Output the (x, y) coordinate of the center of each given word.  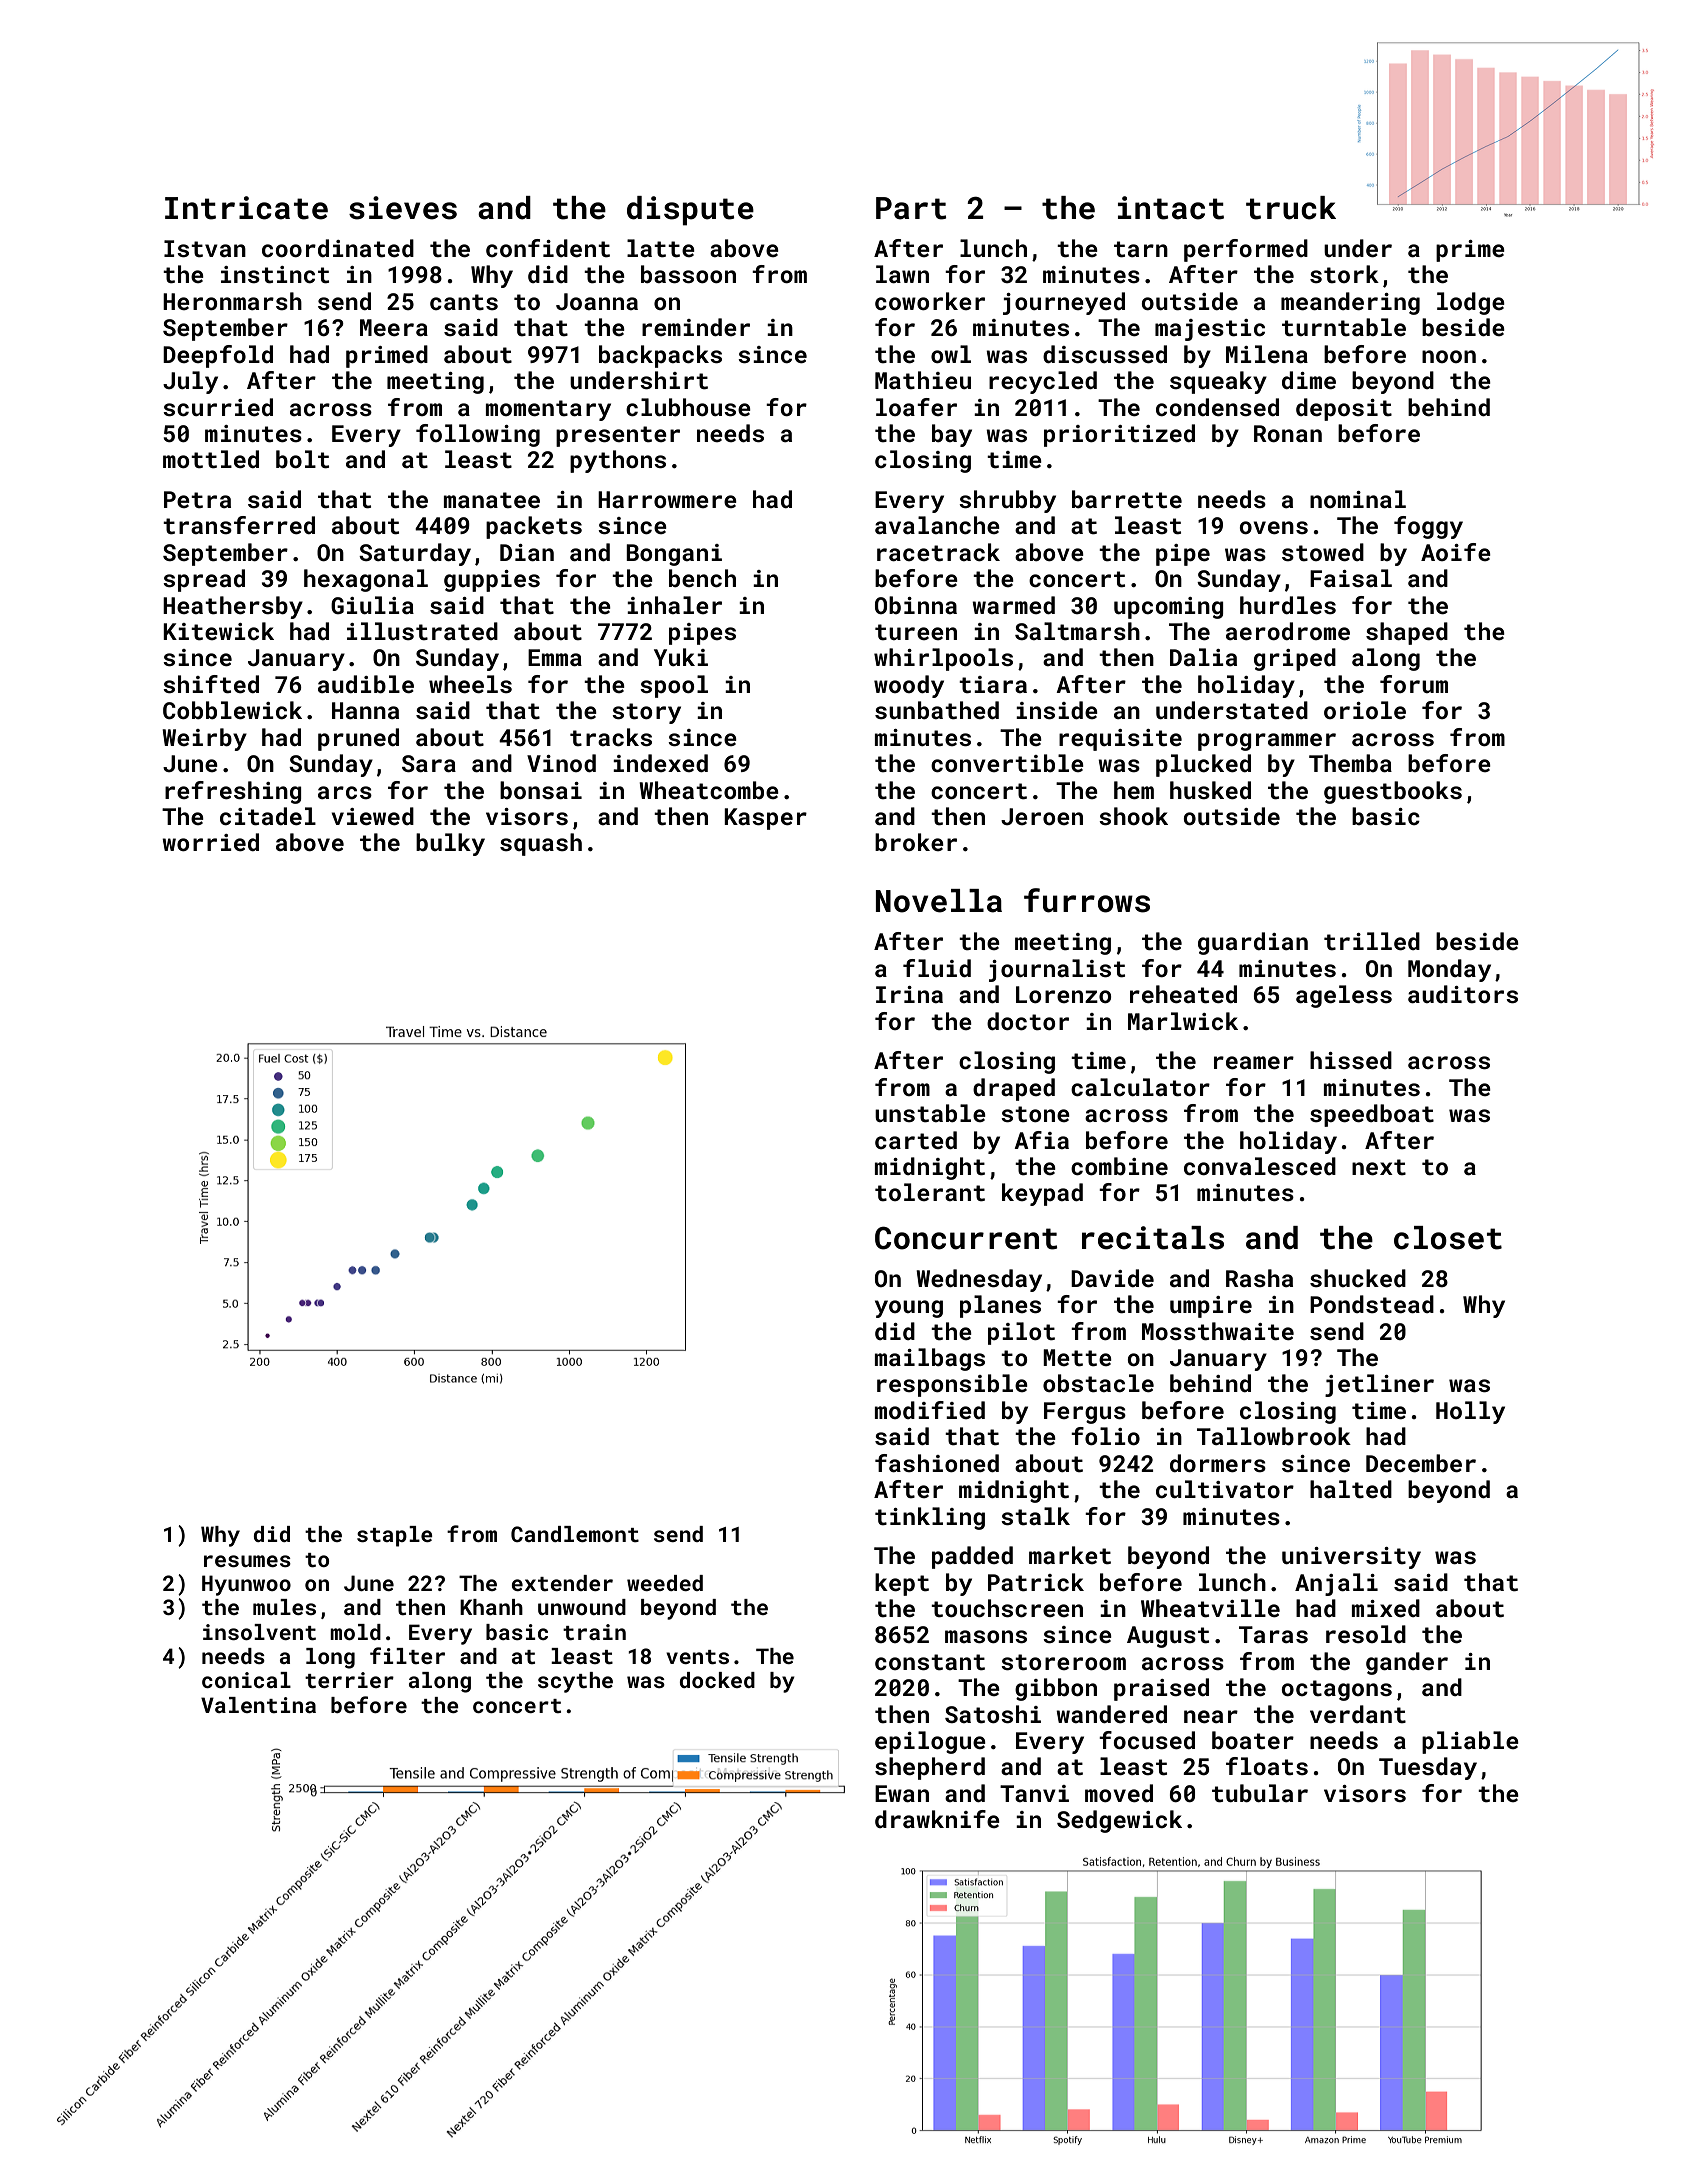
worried (210, 842)
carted (916, 1140)
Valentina (258, 1705)
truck (1291, 208)
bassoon (688, 274)
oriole (1365, 710)
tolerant (930, 1192)
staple (395, 1536)
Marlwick (1183, 1021)
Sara (429, 763)
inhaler (674, 605)
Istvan (205, 248)
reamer (1254, 1062)
